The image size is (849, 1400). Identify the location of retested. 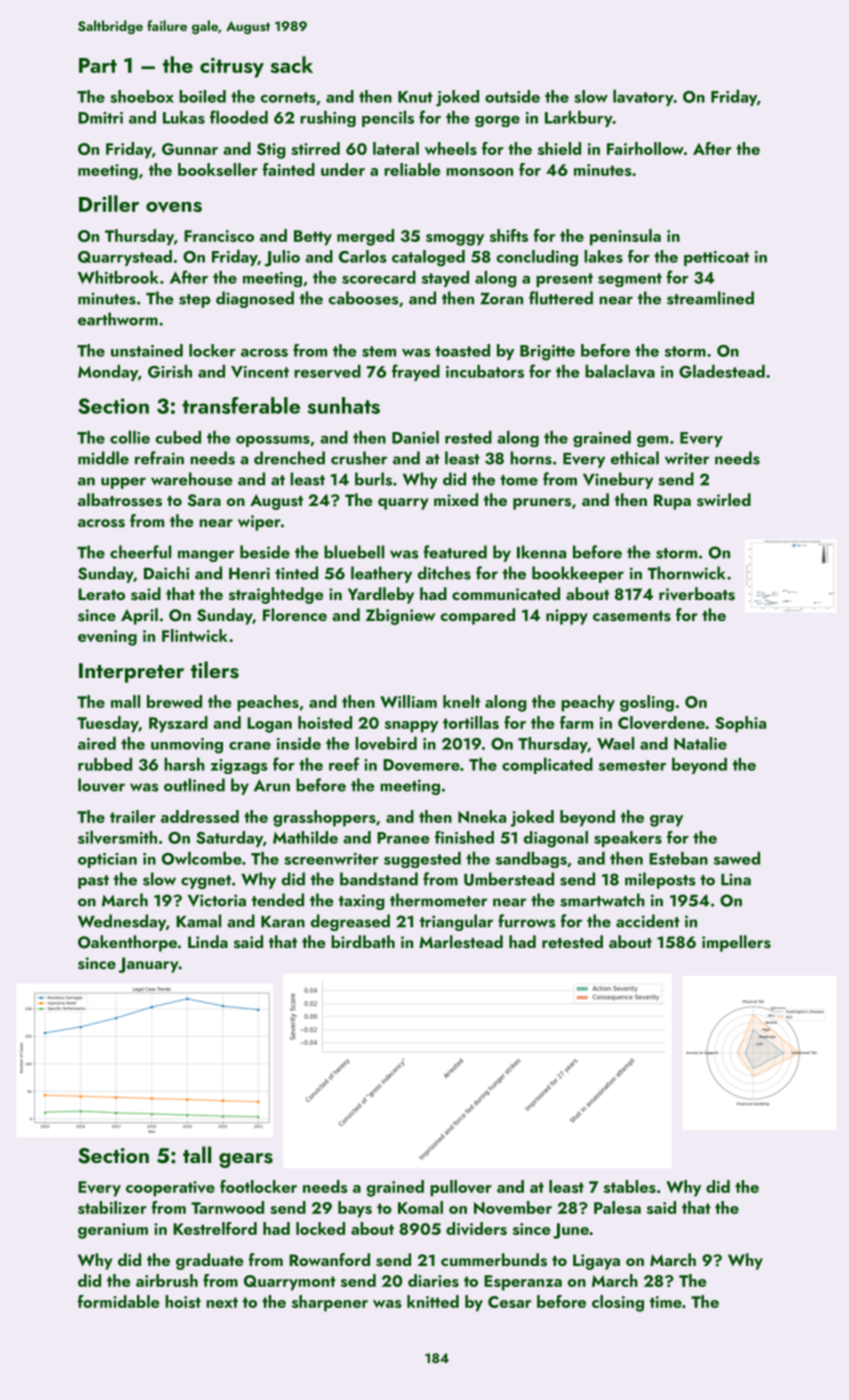
(572, 942).
